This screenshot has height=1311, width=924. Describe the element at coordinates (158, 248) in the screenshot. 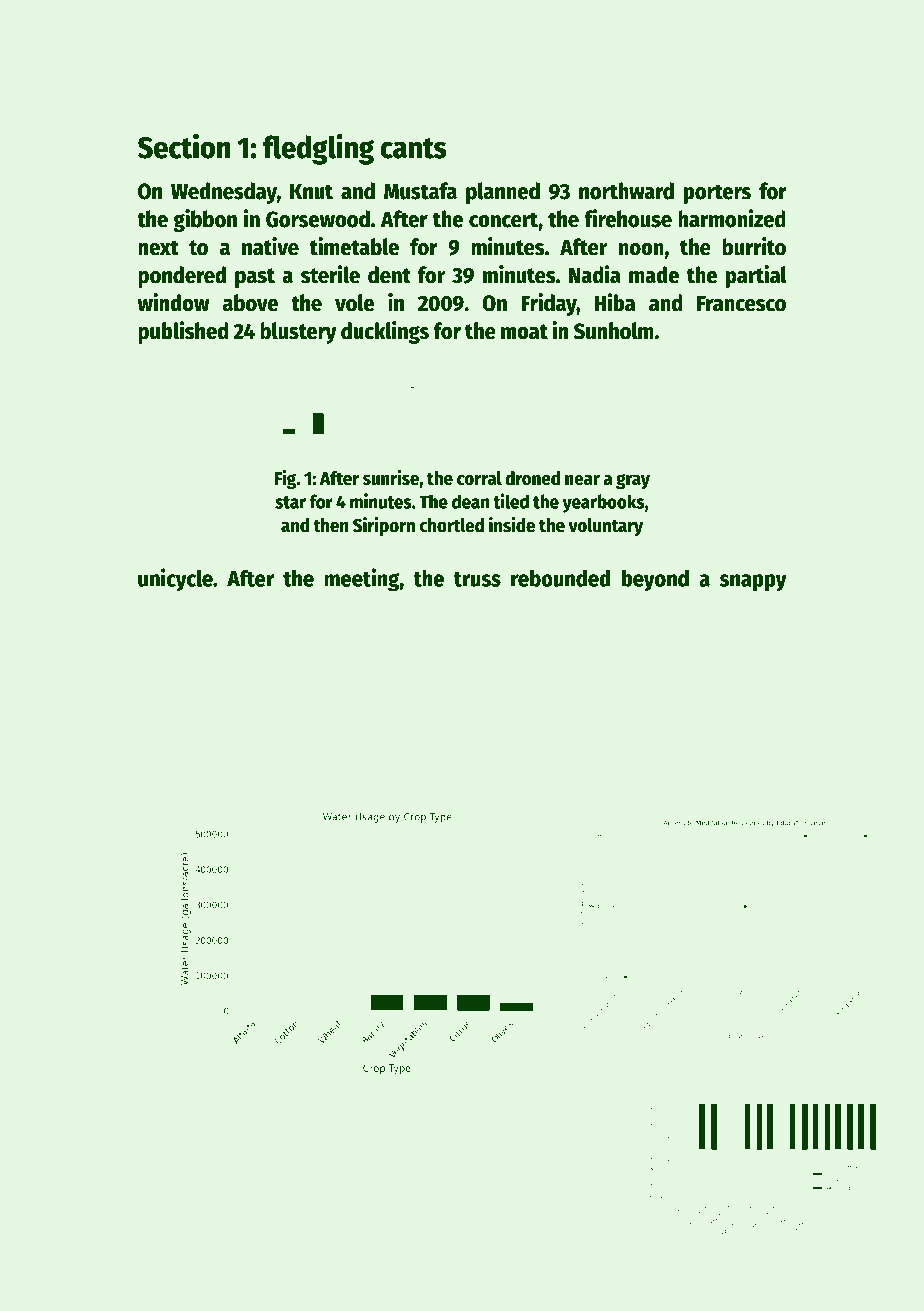

I see `next` at that location.
